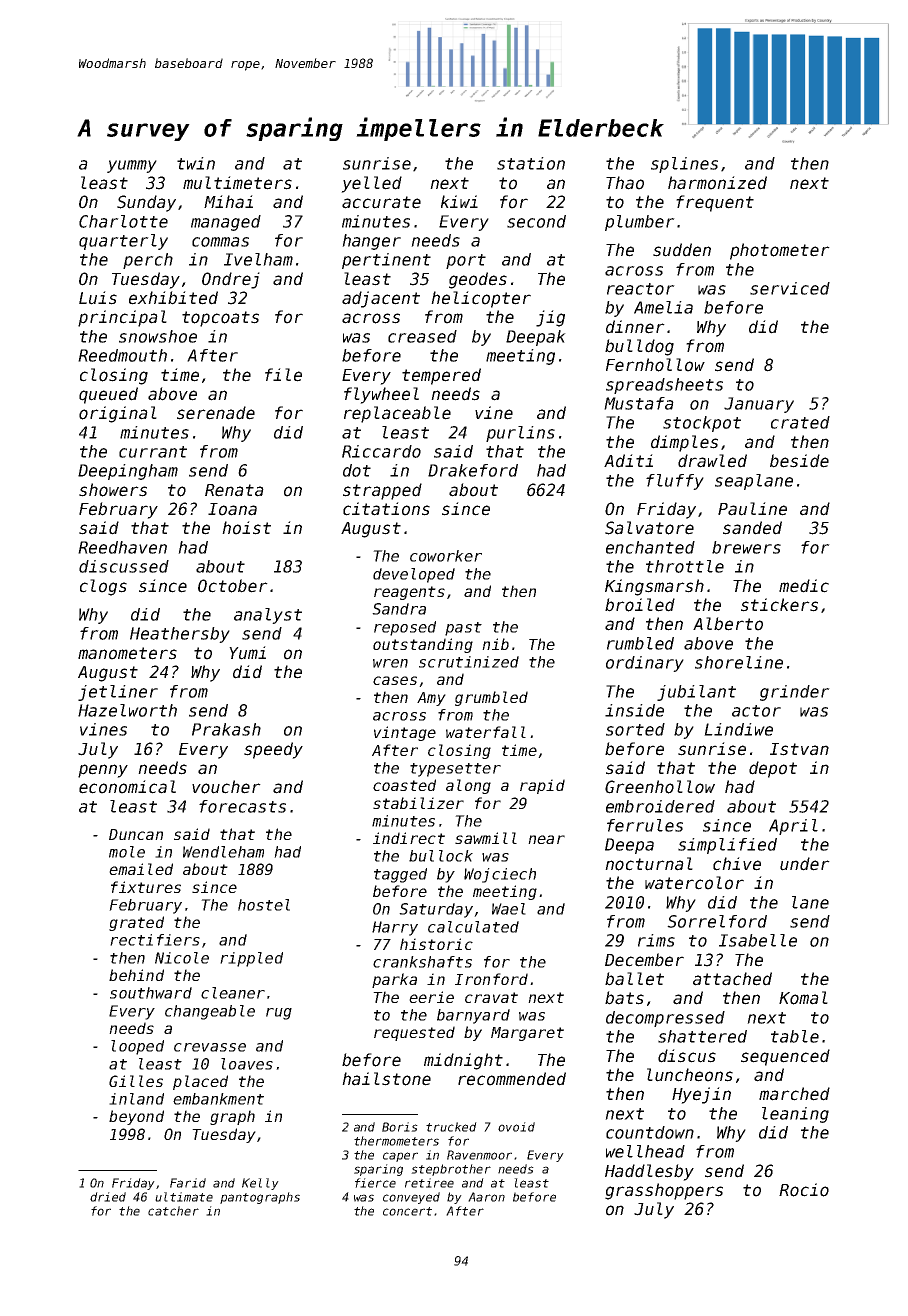 Image resolution: width=908 pixels, height=1316 pixels. Describe the element at coordinates (805, 864) in the document. I see `under` at that location.
